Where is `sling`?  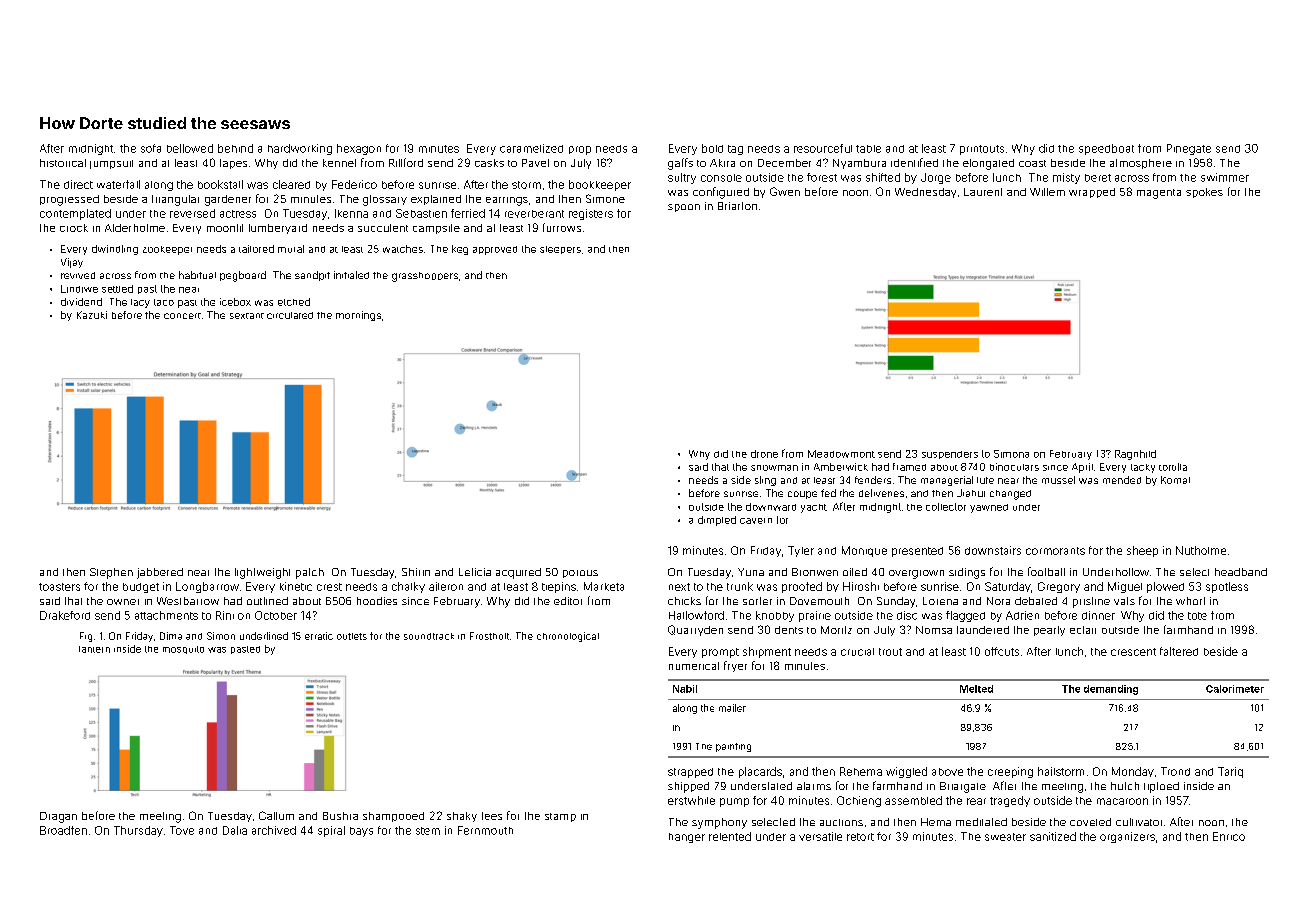 sling is located at coordinates (765, 481).
